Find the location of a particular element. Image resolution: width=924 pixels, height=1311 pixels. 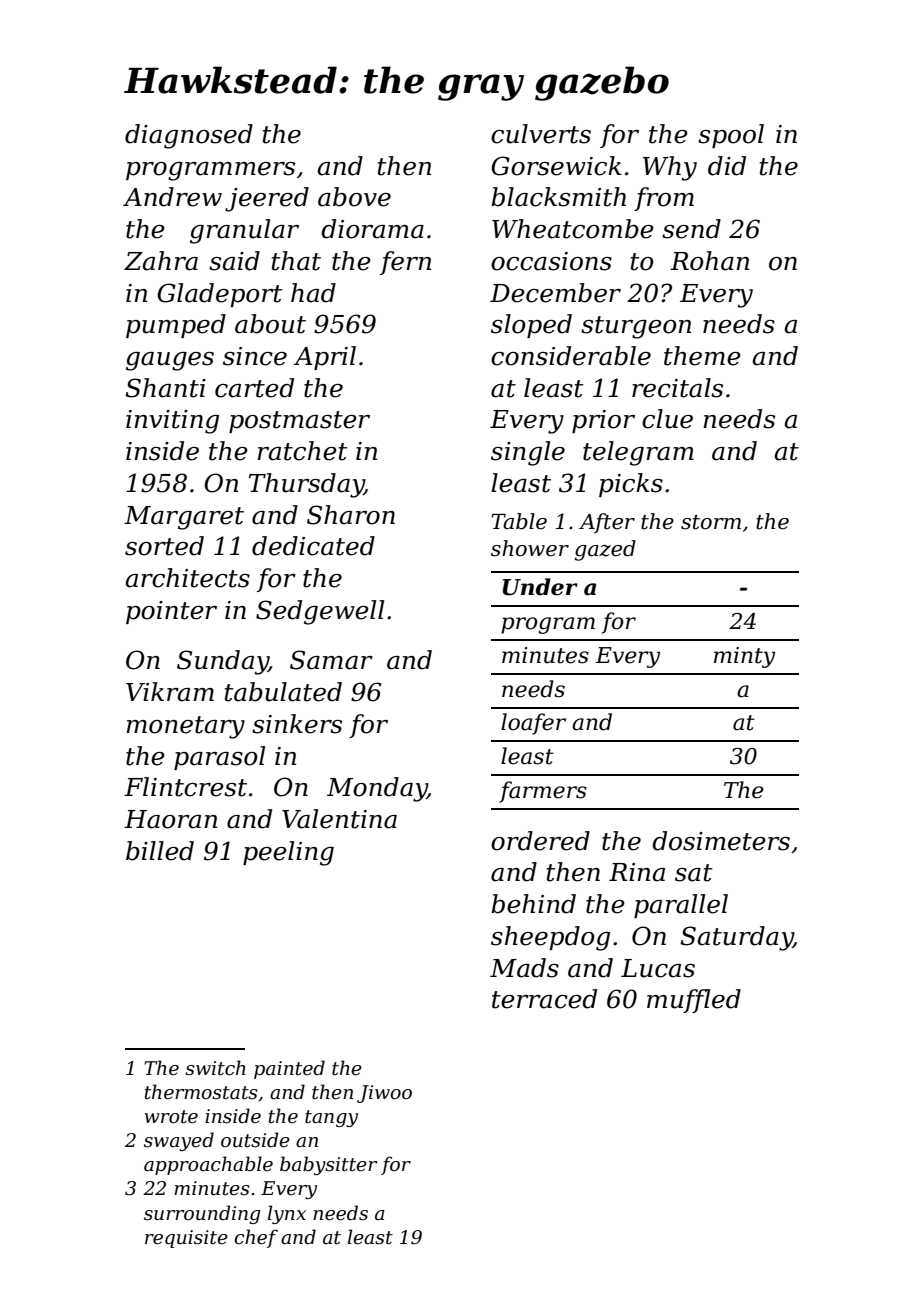

Sharon is located at coordinates (351, 515).
